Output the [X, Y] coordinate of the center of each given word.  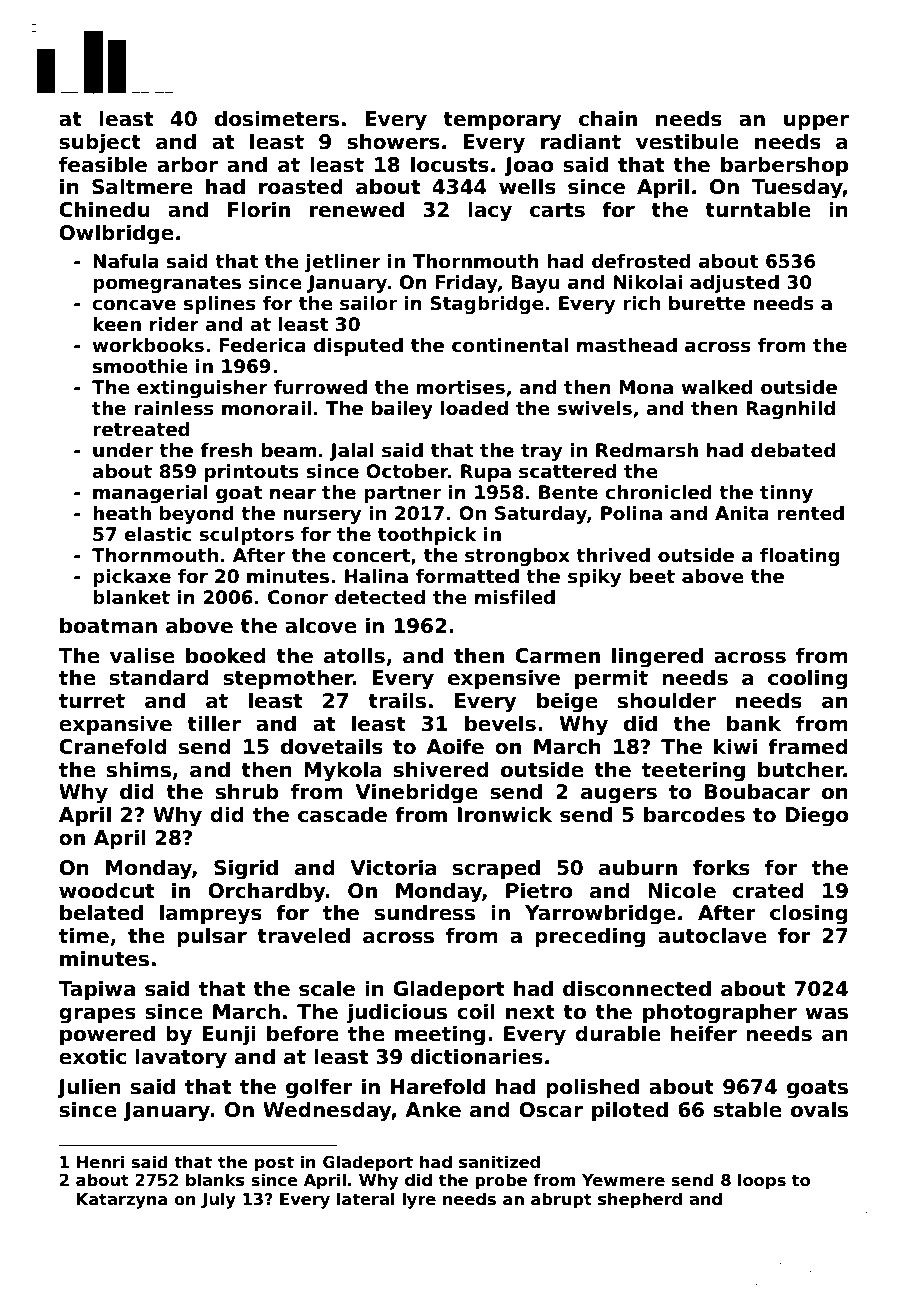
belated [101, 912]
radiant [581, 141]
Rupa [486, 473]
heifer [704, 1033]
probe [501, 1181]
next [530, 1012]
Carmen [557, 656]
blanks [215, 1180]
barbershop [784, 166]
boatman [108, 625]
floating [800, 557]
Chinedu [104, 209]
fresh [226, 450]
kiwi [735, 746]
